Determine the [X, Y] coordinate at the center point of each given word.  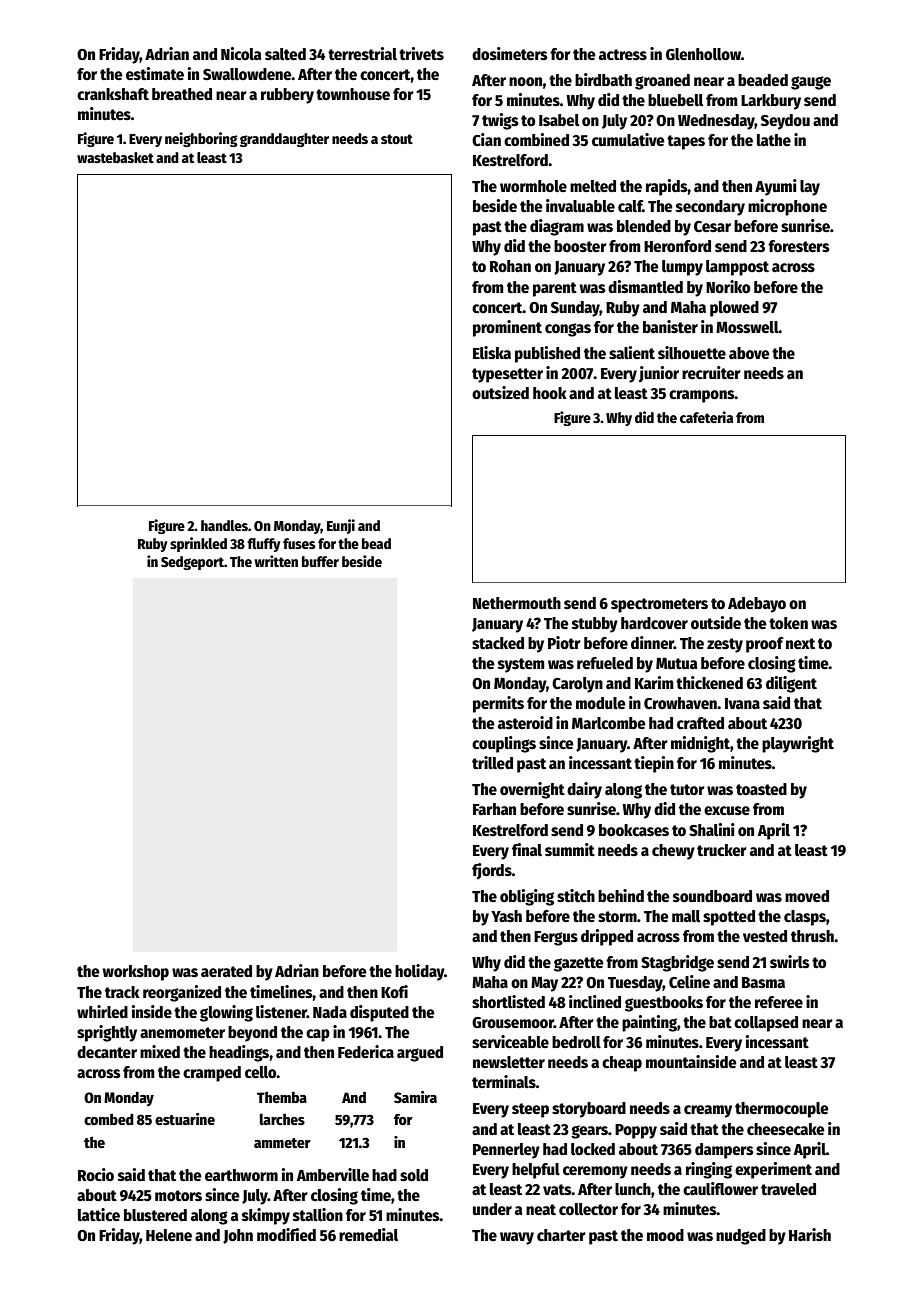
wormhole [533, 186]
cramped [212, 1074]
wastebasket [115, 157]
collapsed [766, 1024]
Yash [506, 916]
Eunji [341, 526]
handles [224, 525]
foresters [799, 246]
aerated [226, 971]
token [788, 623]
